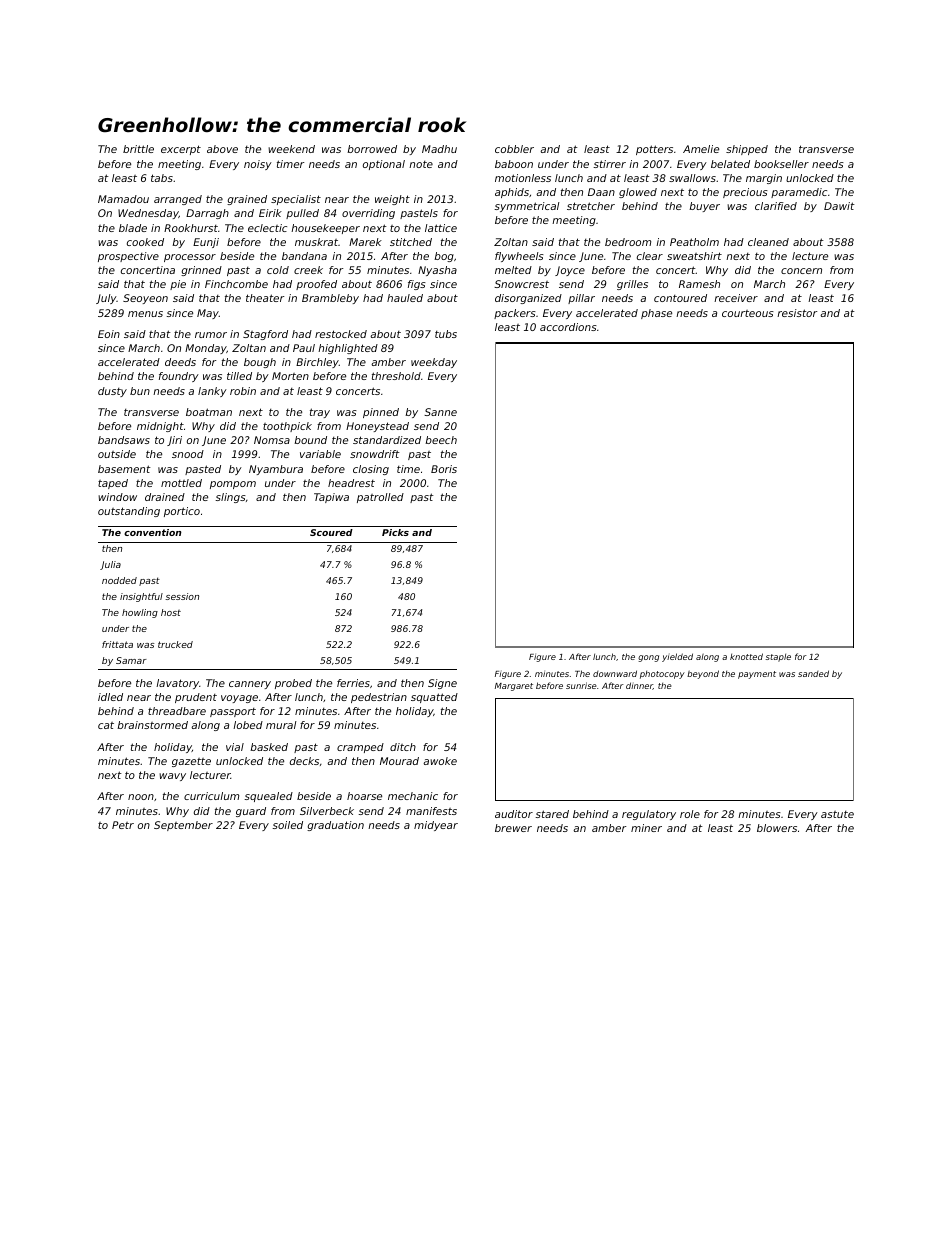 This document has height=1233, width=952. I want to click on probed, so click(293, 684).
